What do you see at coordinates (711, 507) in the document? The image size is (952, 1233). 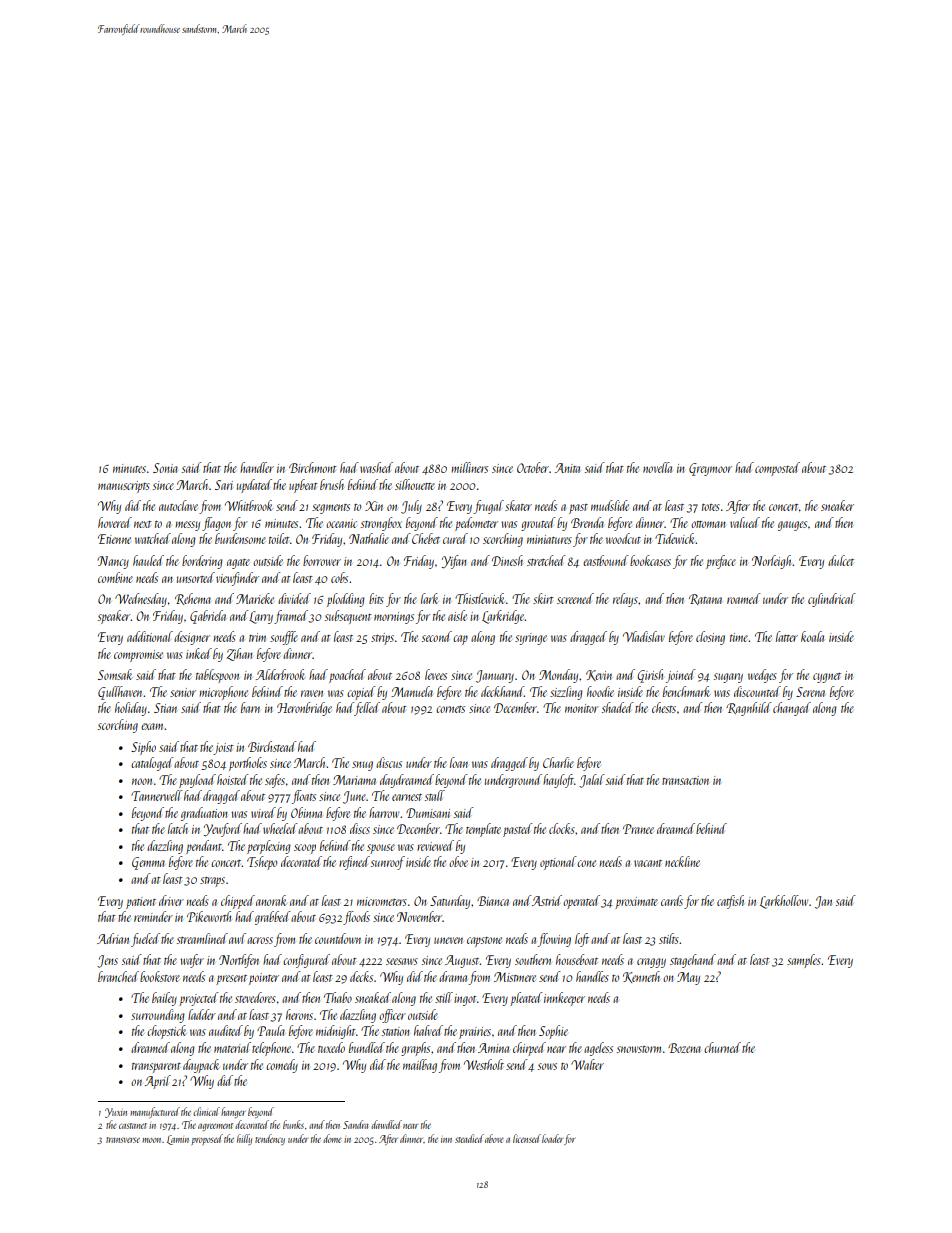 I see `totes` at bounding box center [711, 507].
